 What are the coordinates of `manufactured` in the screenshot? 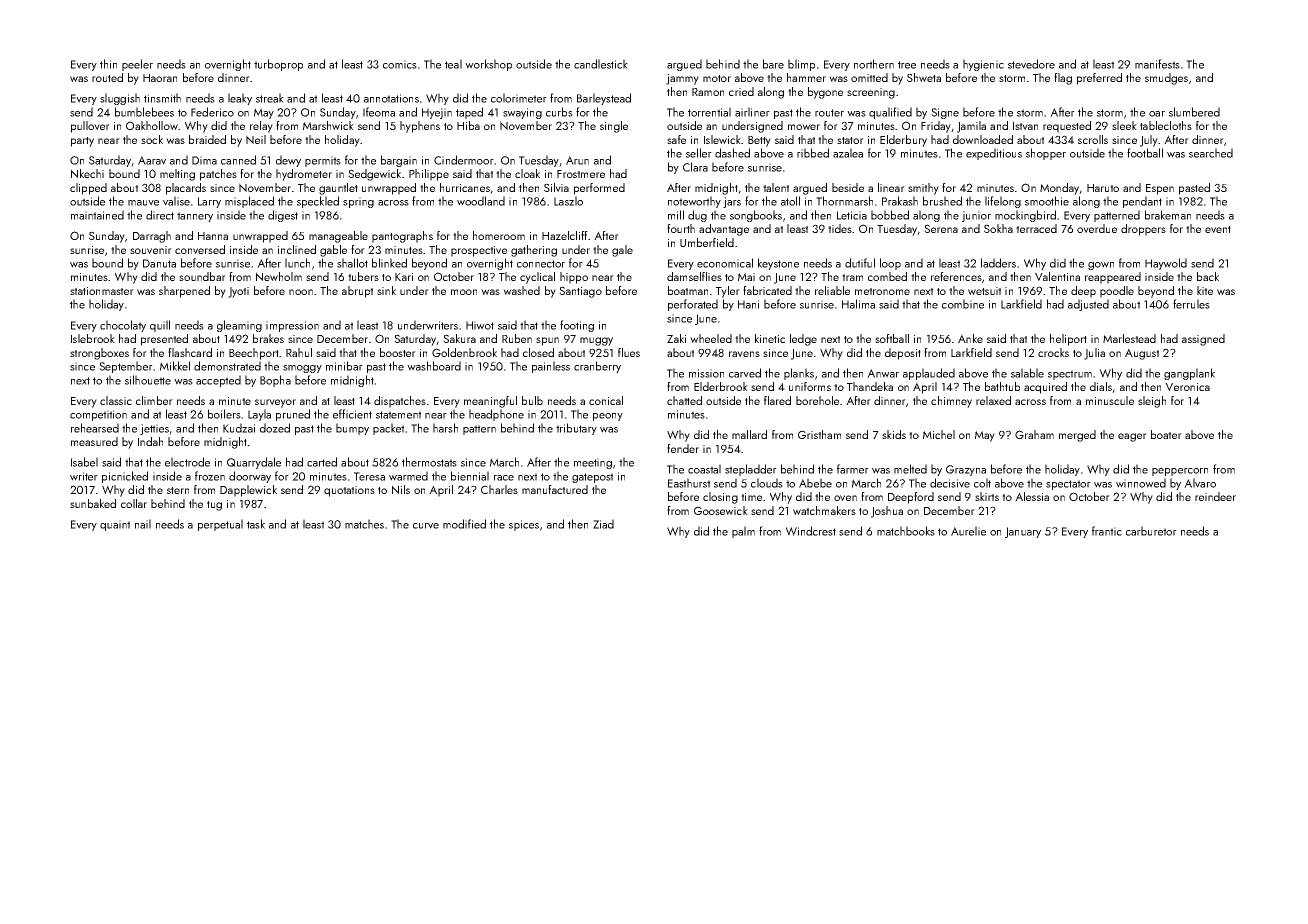 It's located at (555, 489).
